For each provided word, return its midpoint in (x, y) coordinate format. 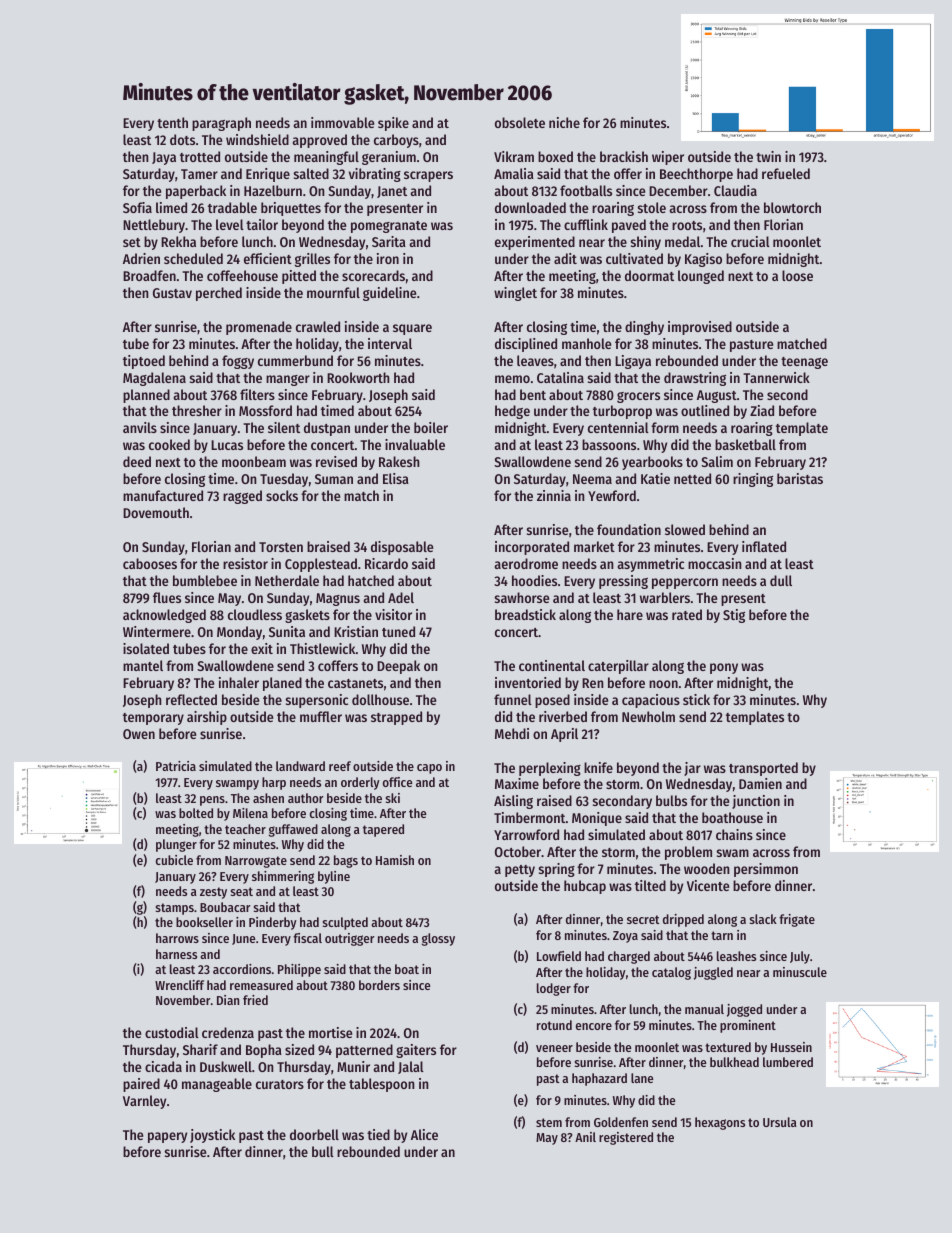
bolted (196, 813)
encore (594, 1026)
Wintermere (157, 631)
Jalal (411, 1067)
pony (724, 668)
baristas (800, 478)
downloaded (530, 207)
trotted (200, 156)
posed (552, 701)
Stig (734, 616)
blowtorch (792, 207)
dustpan (327, 429)
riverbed (563, 716)
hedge (512, 412)
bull (323, 1151)
